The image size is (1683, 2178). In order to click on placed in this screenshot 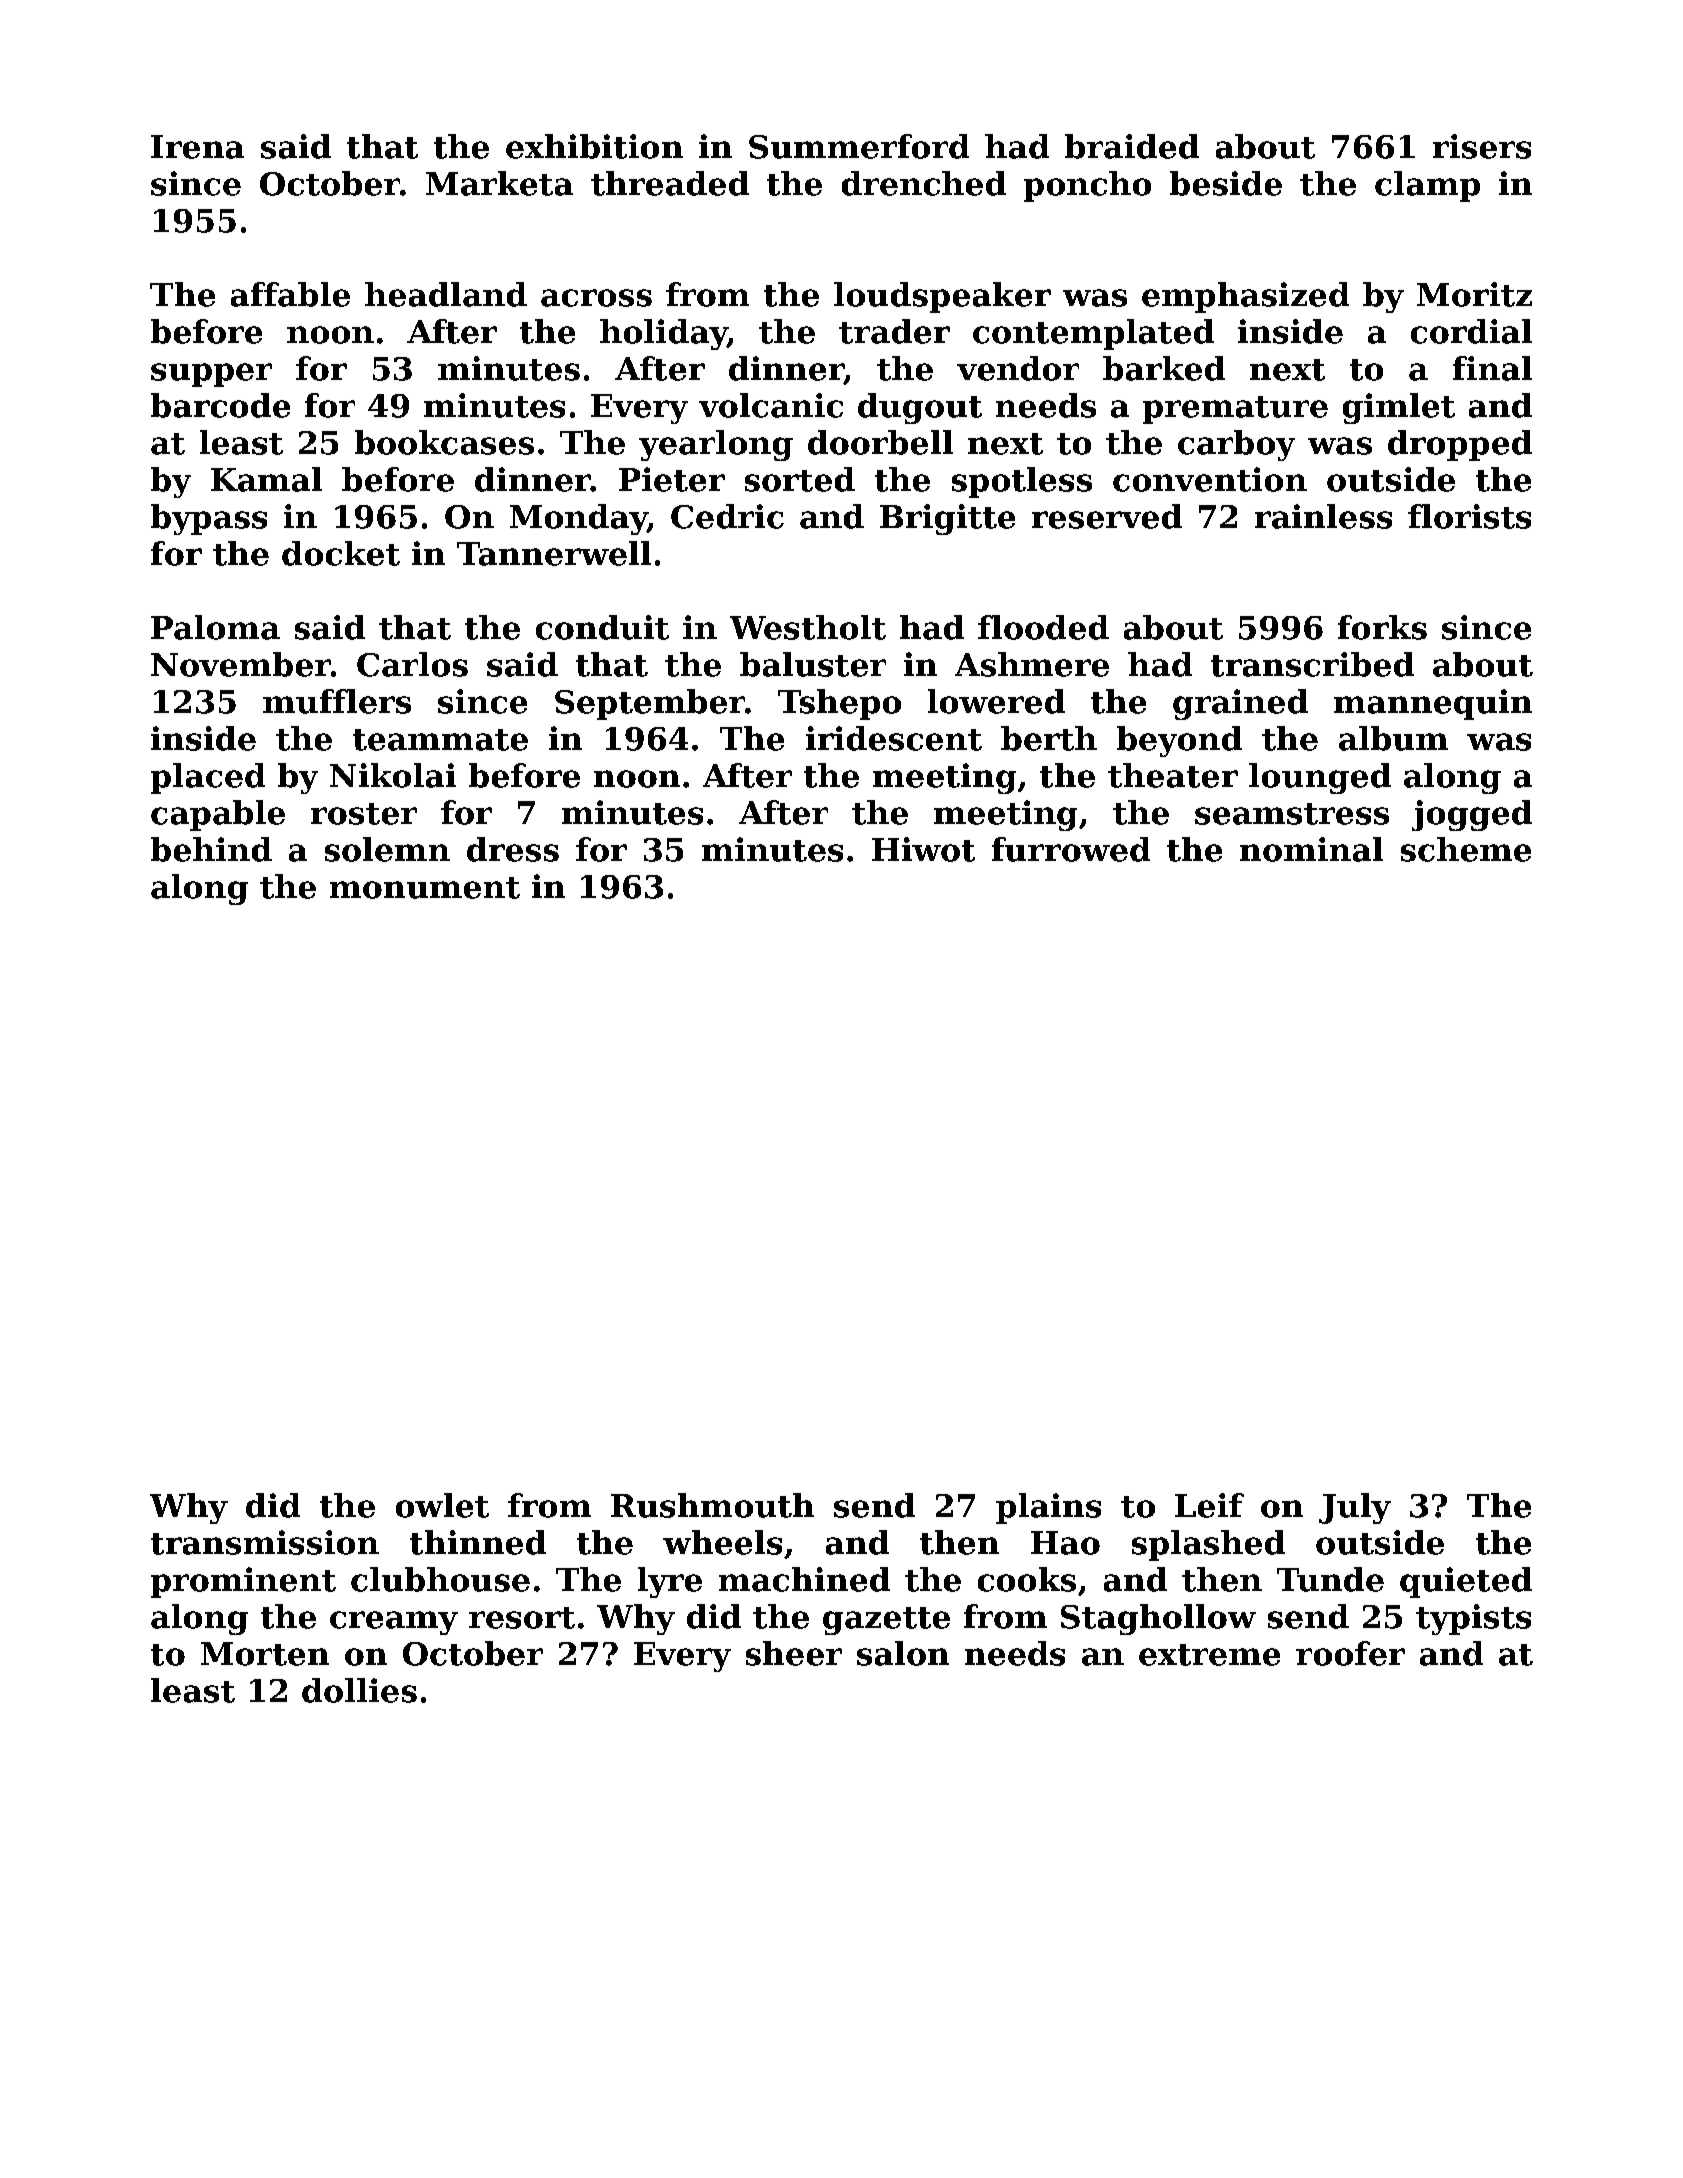, I will do `click(208, 778)`.
